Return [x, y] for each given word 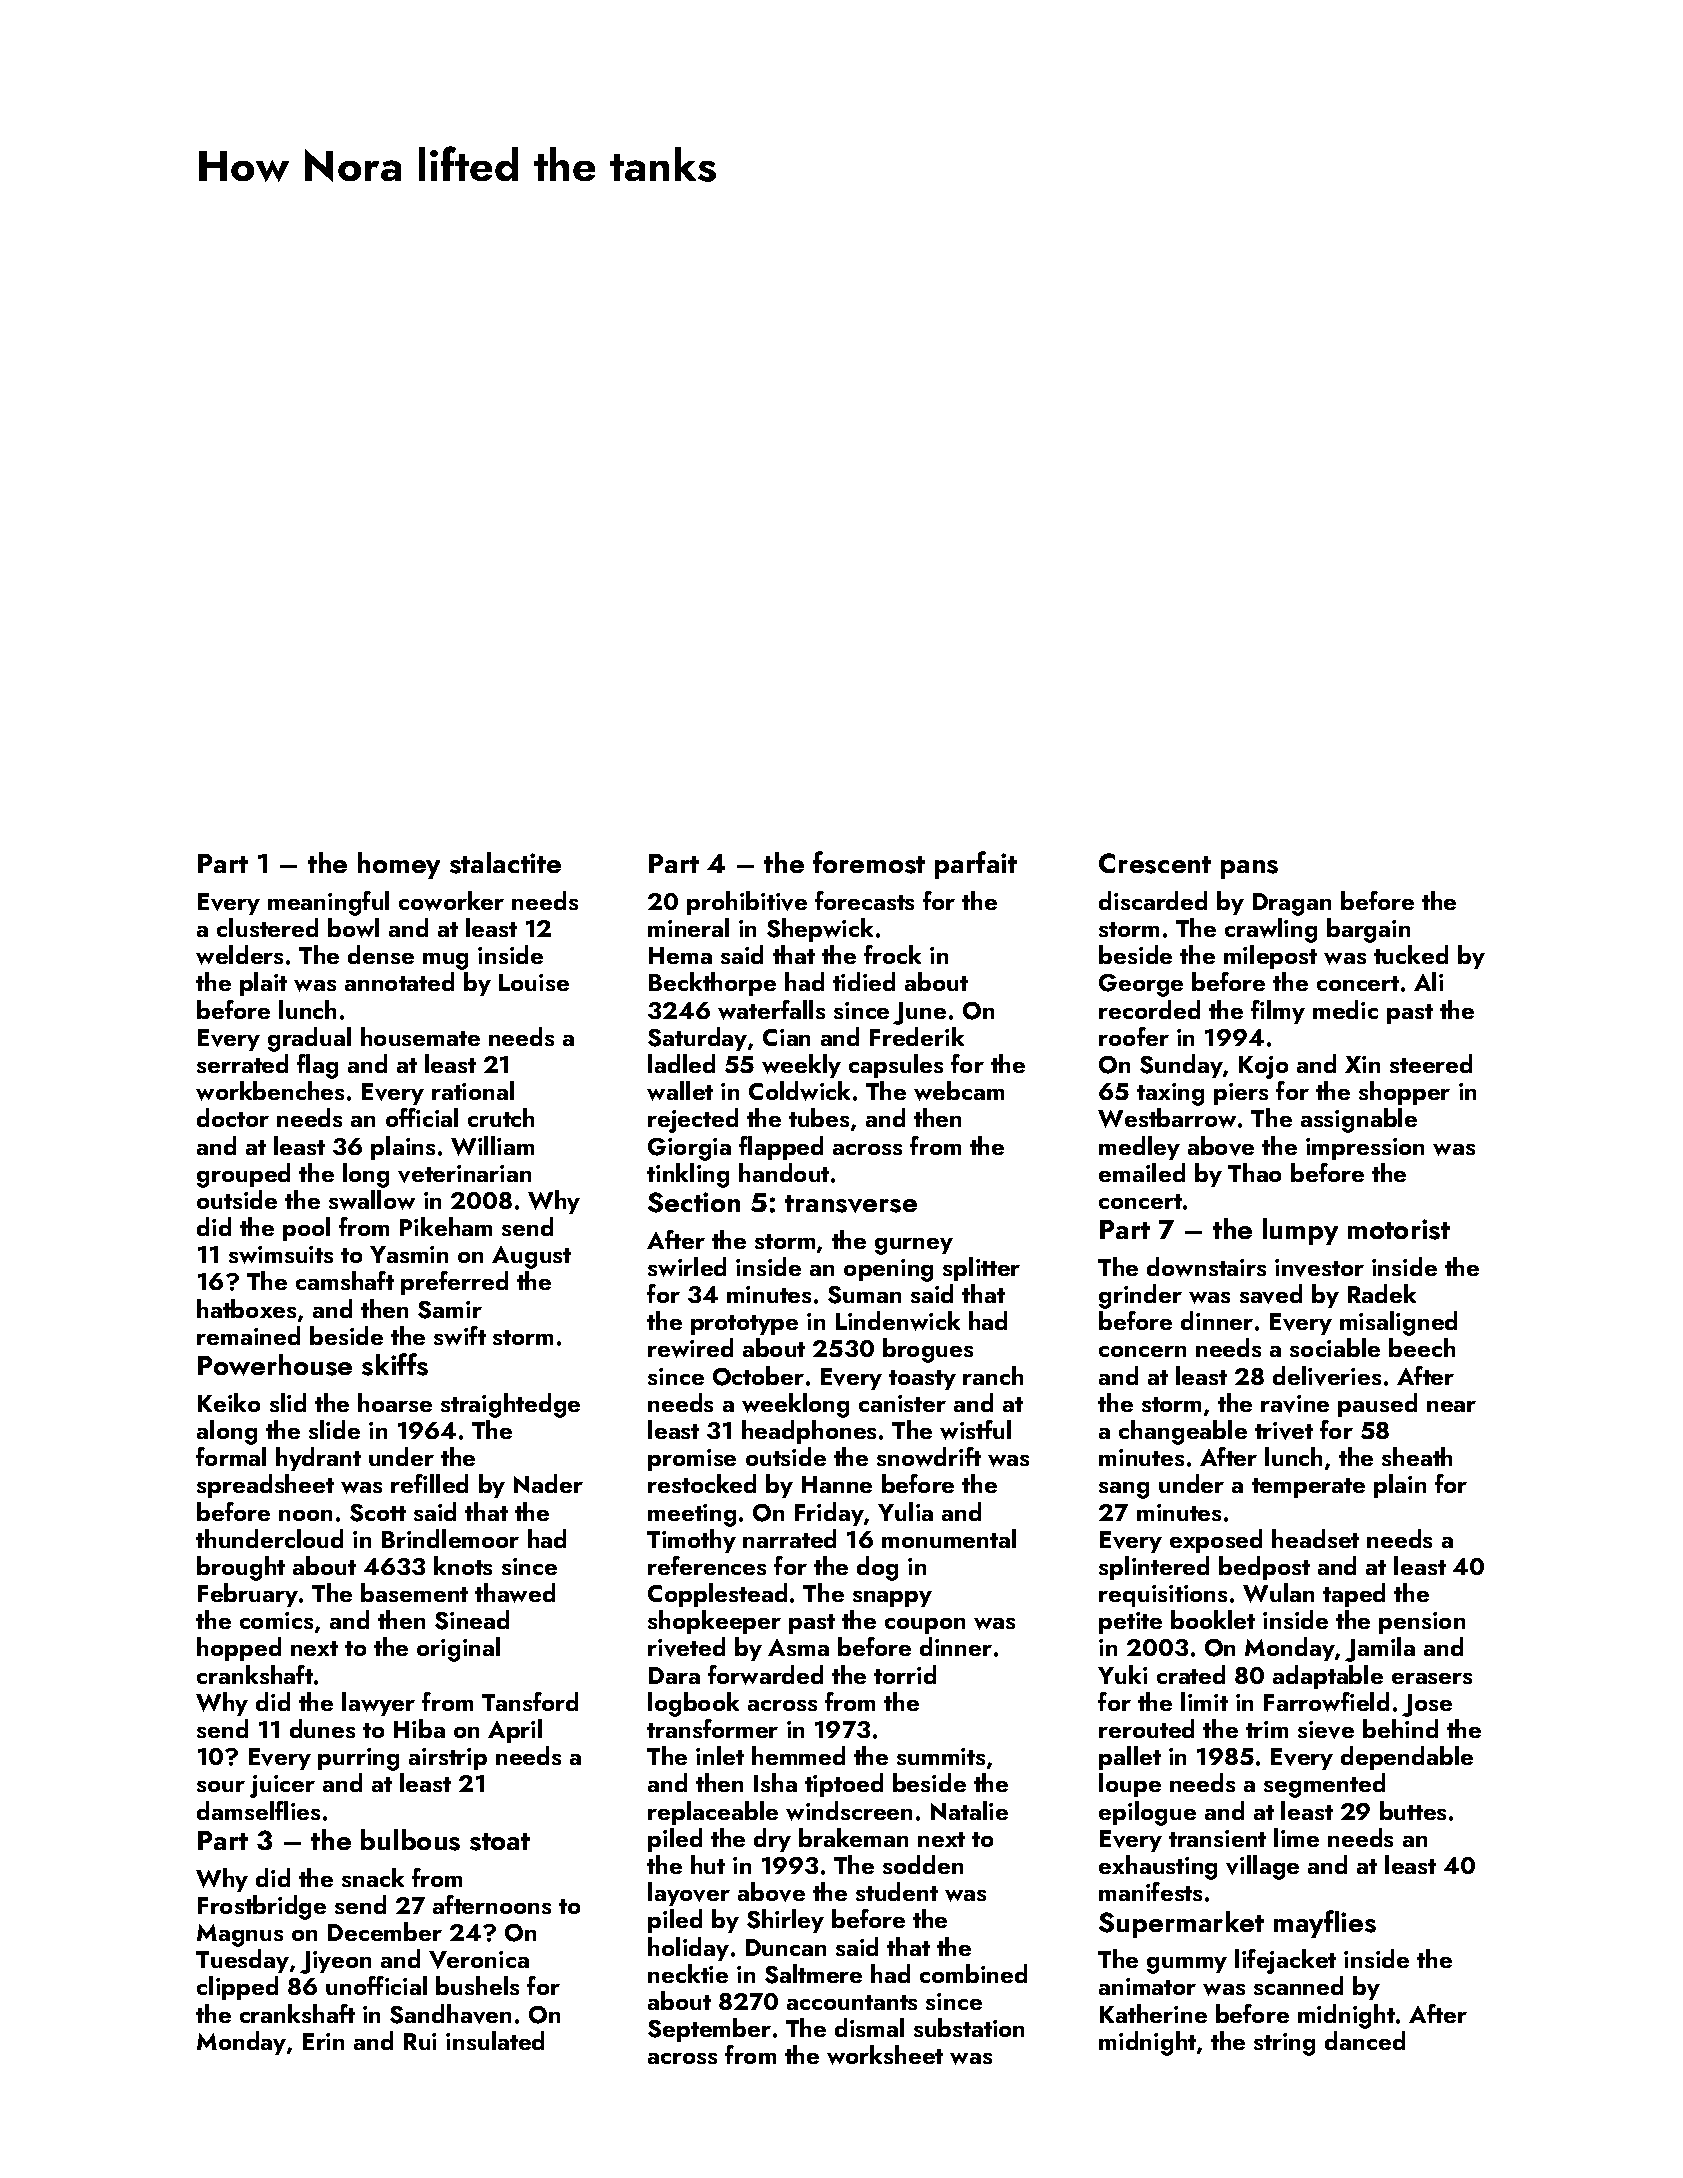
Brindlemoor [450, 1538]
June [919, 1013]
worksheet [885, 2055]
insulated [495, 2040]
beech [1422, 1347]
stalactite [505, 863]
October [758, 1376]
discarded [1153, 900]
